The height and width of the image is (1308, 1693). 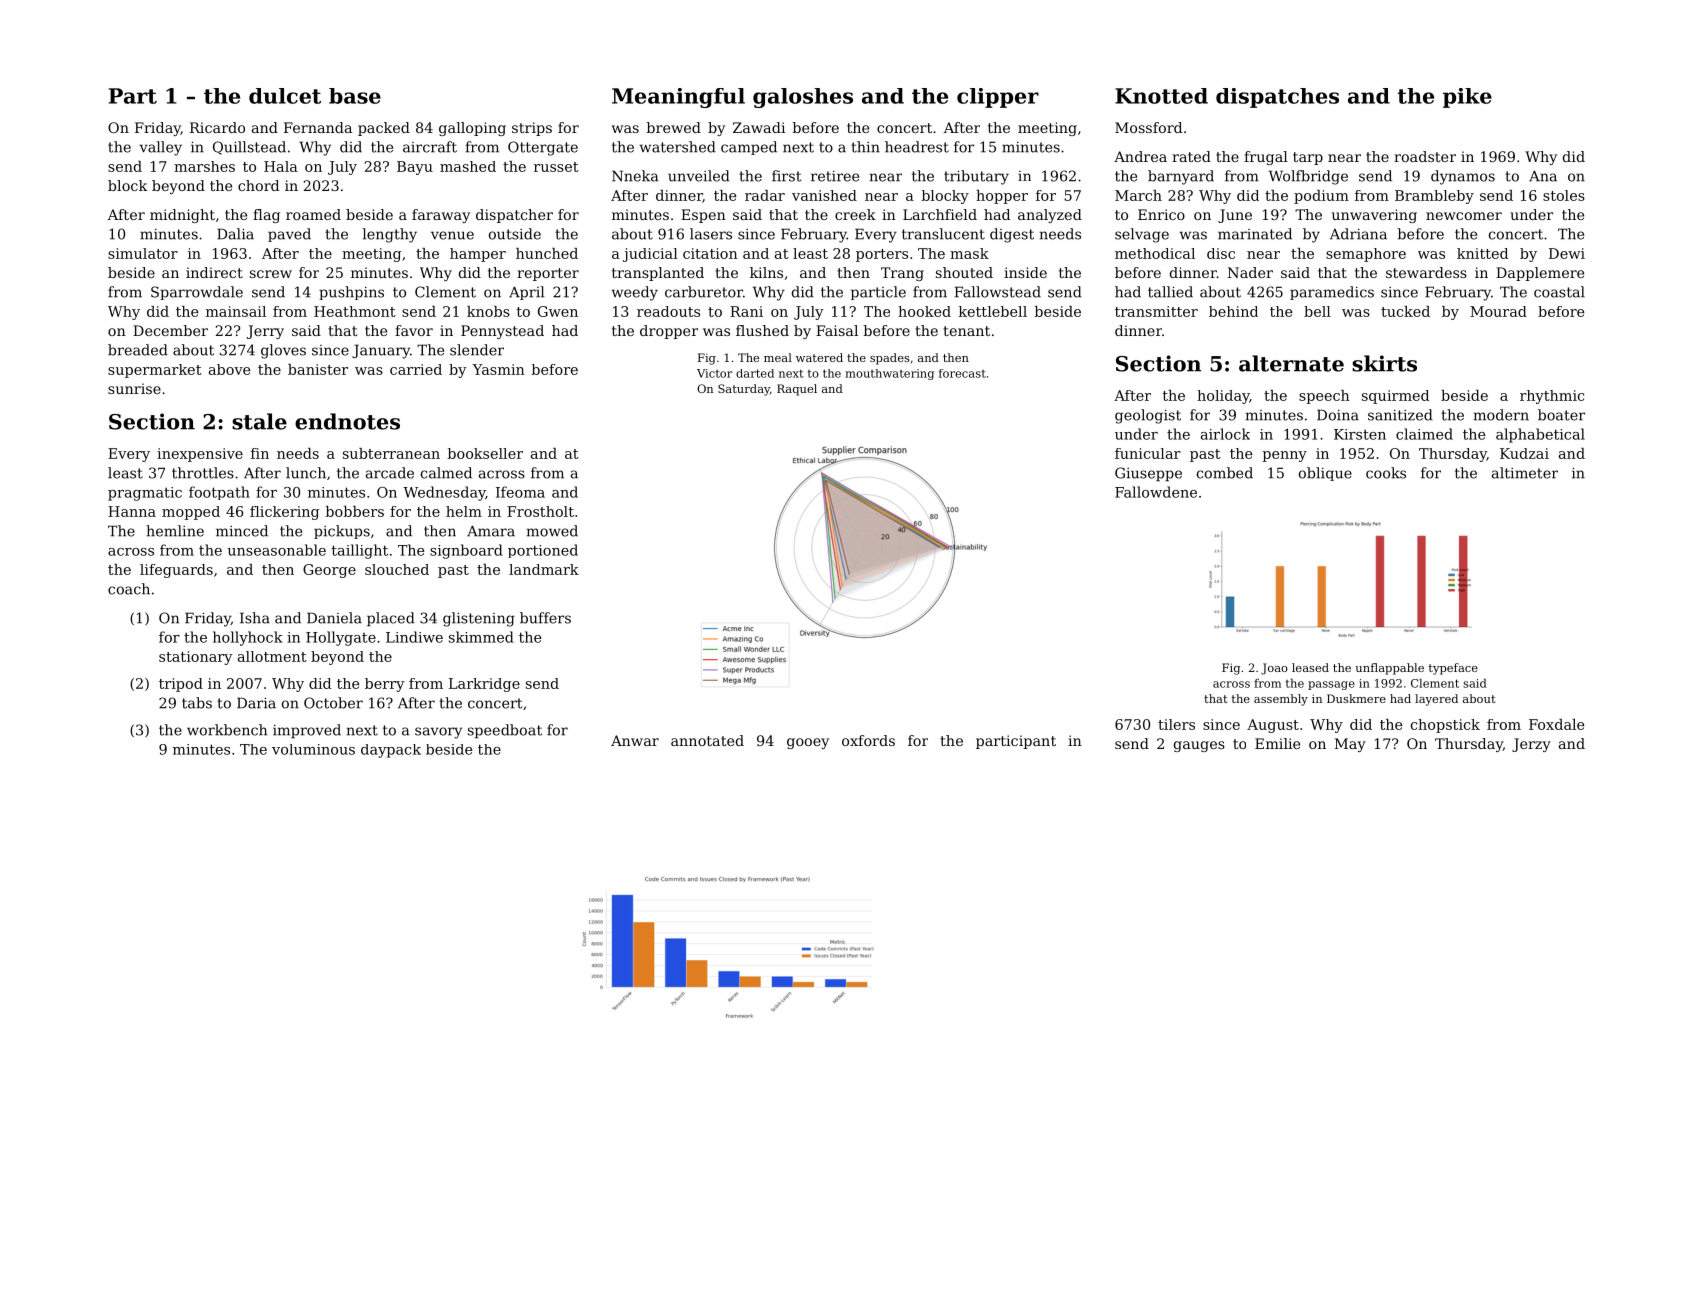 I want to click on galoshes, so click(x=803, y=98).
